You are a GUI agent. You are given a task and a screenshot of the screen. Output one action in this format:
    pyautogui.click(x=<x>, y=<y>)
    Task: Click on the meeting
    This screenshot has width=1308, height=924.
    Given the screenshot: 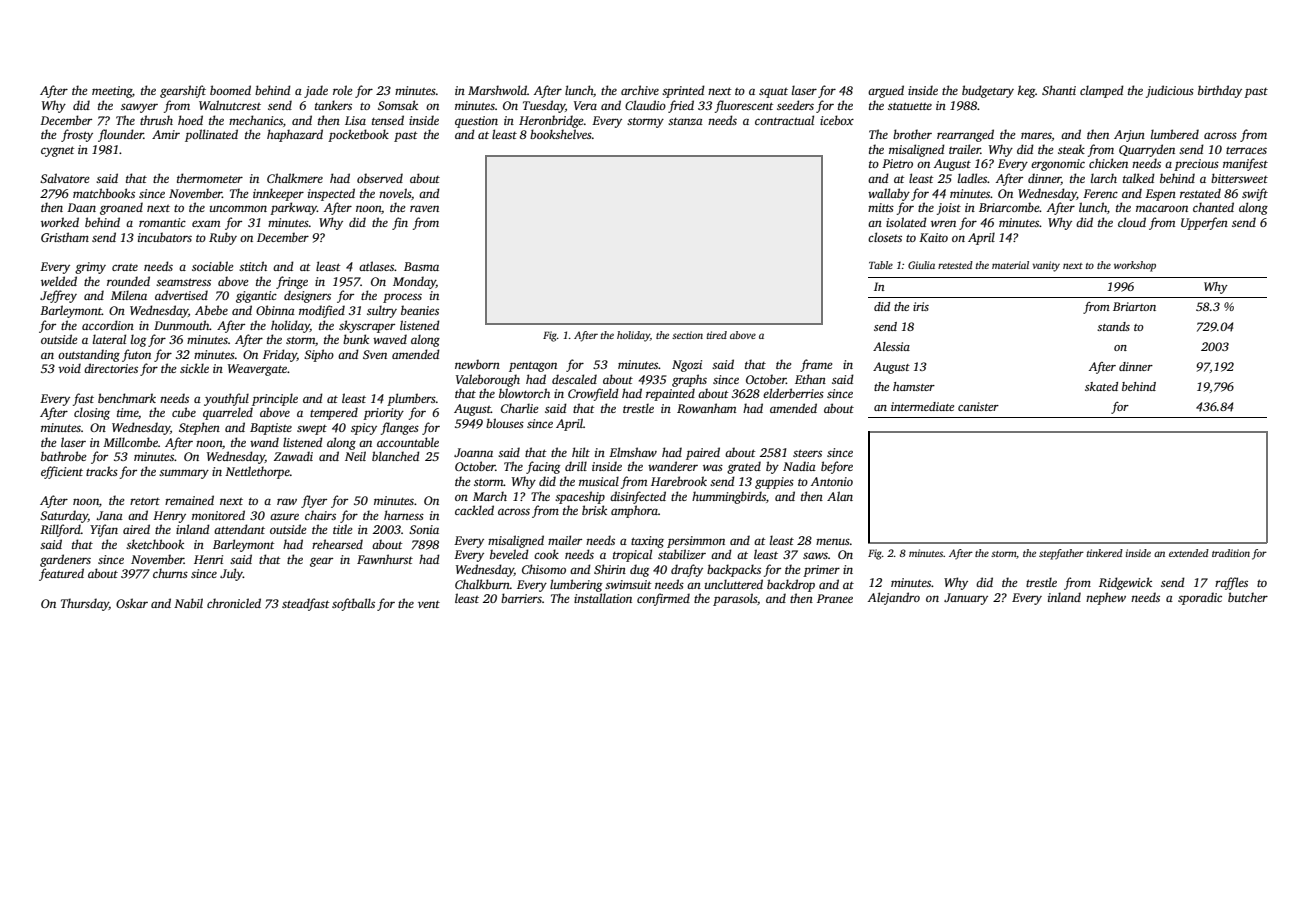 What is the action you would take?
    pyautogui.click(x=112, y=92)
